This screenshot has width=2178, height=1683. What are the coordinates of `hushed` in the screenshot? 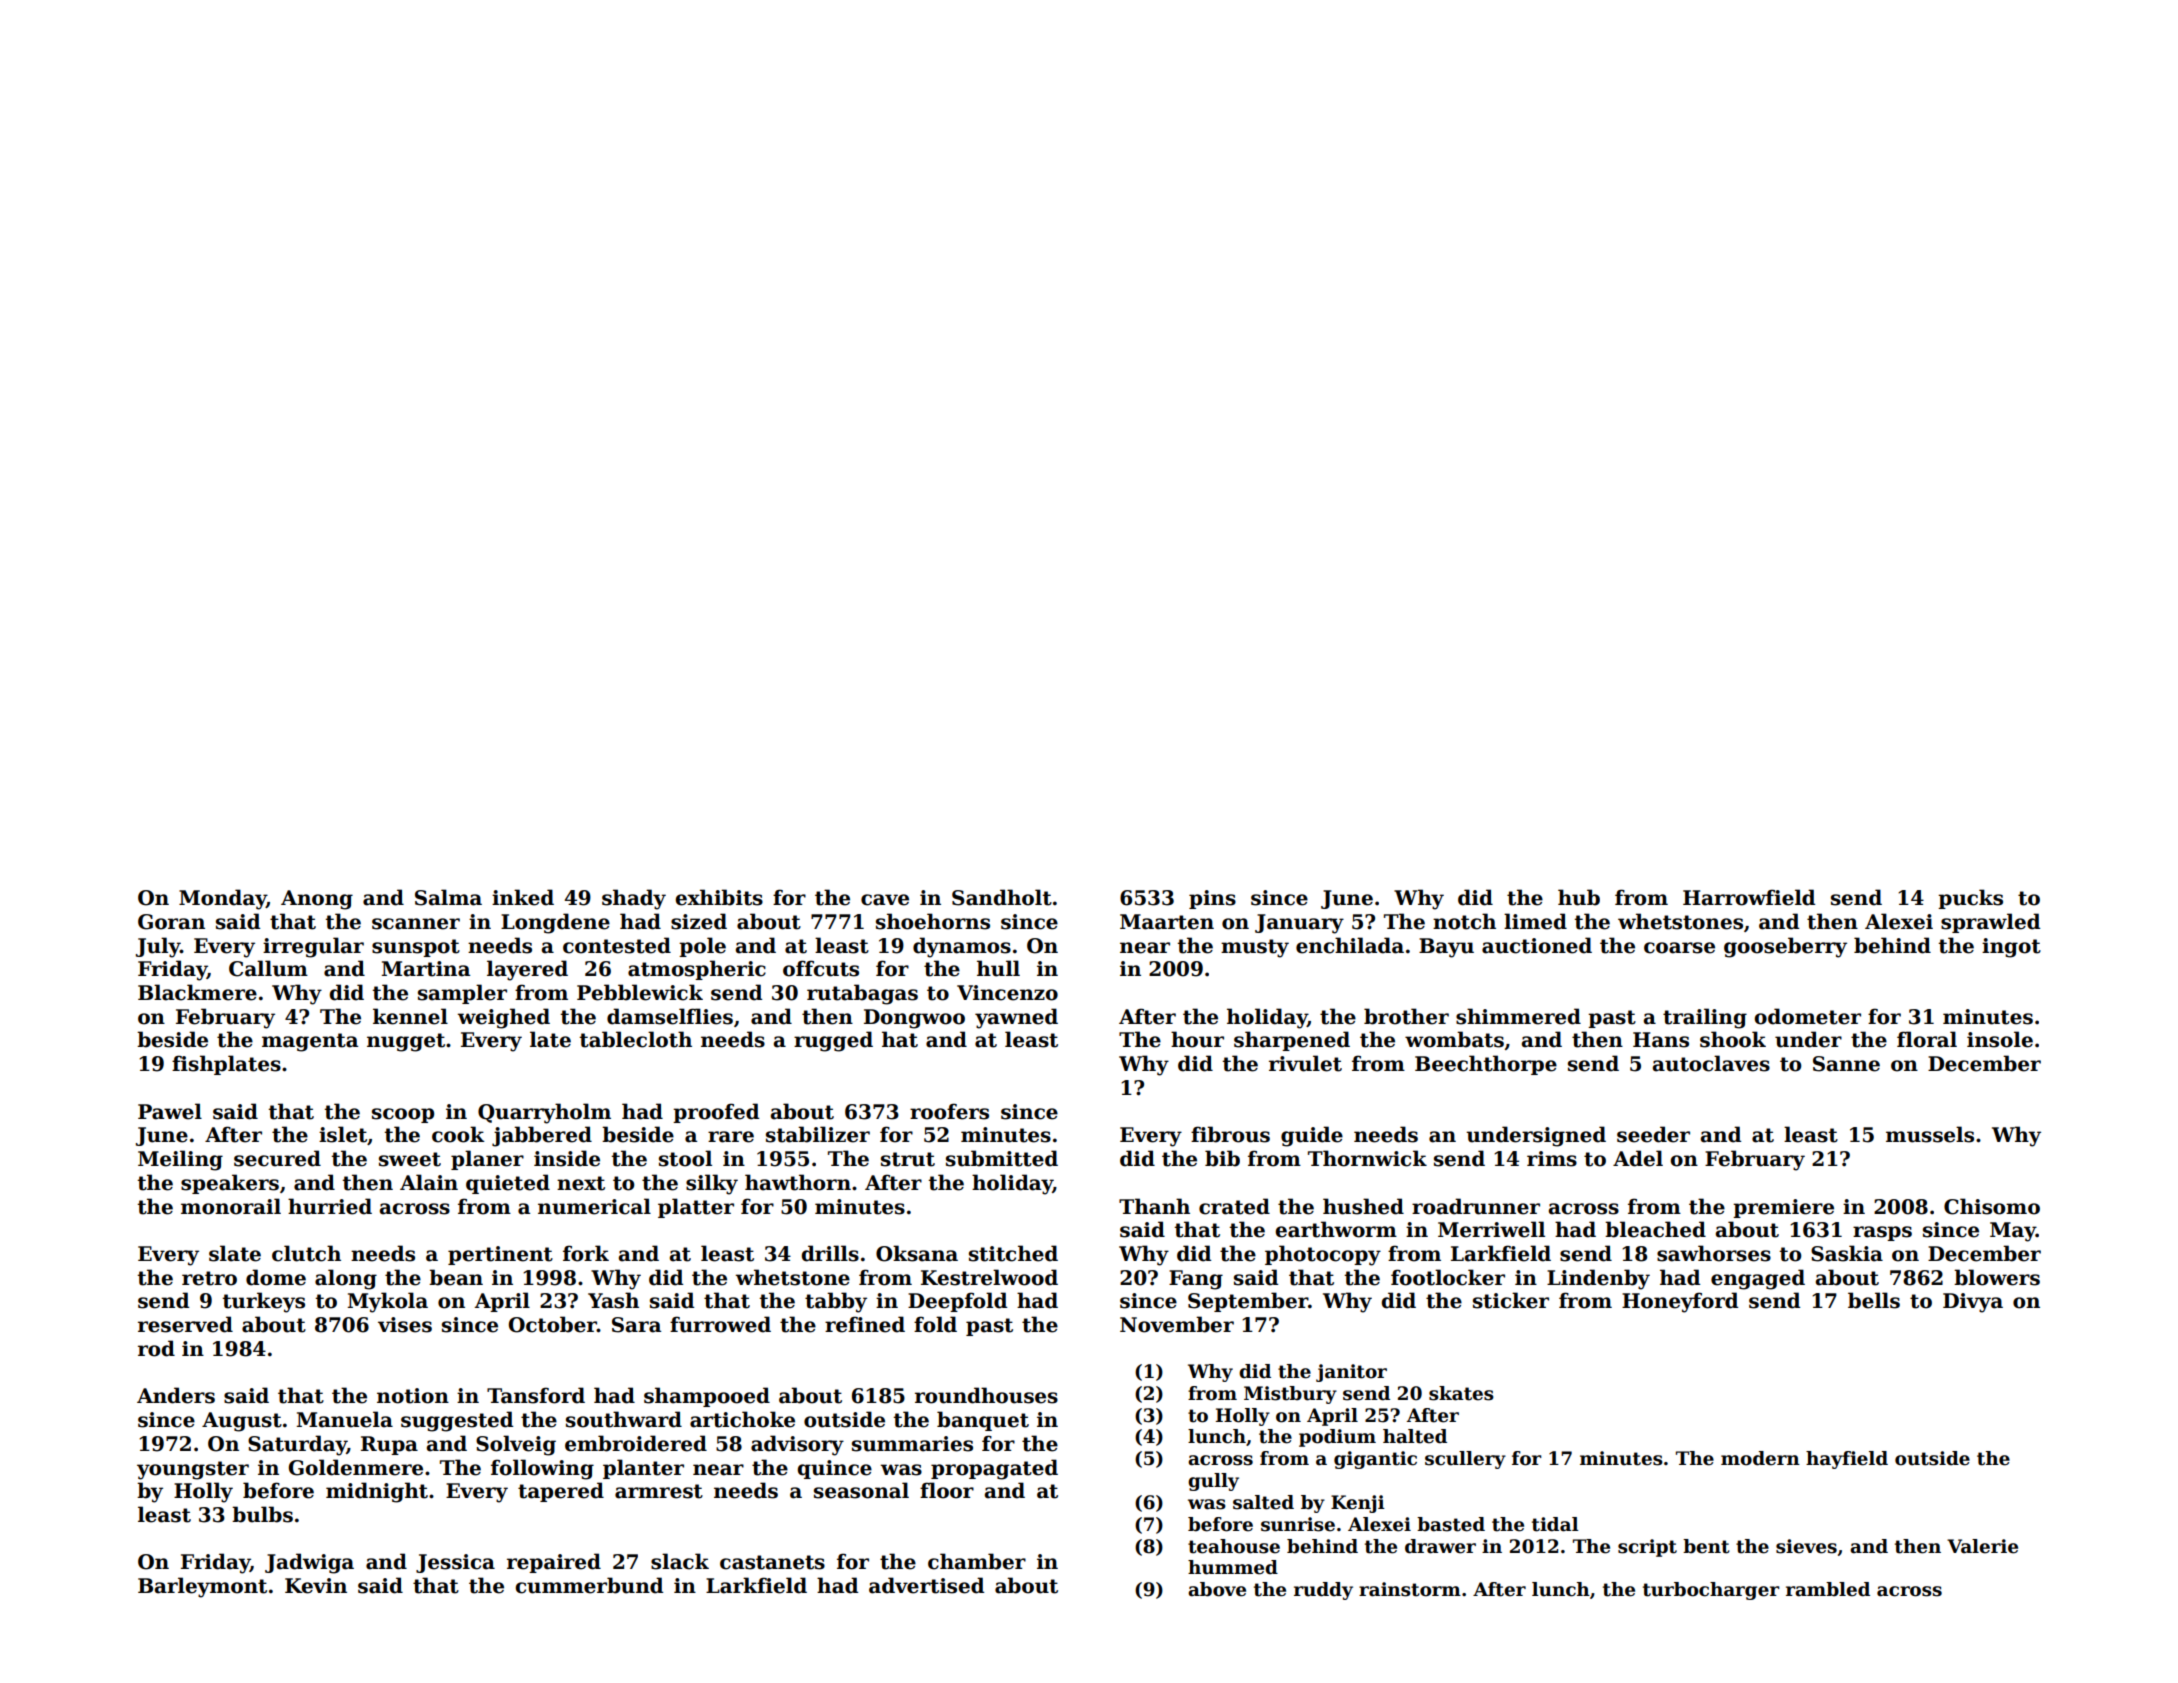 It's located at (1363, 1206).
